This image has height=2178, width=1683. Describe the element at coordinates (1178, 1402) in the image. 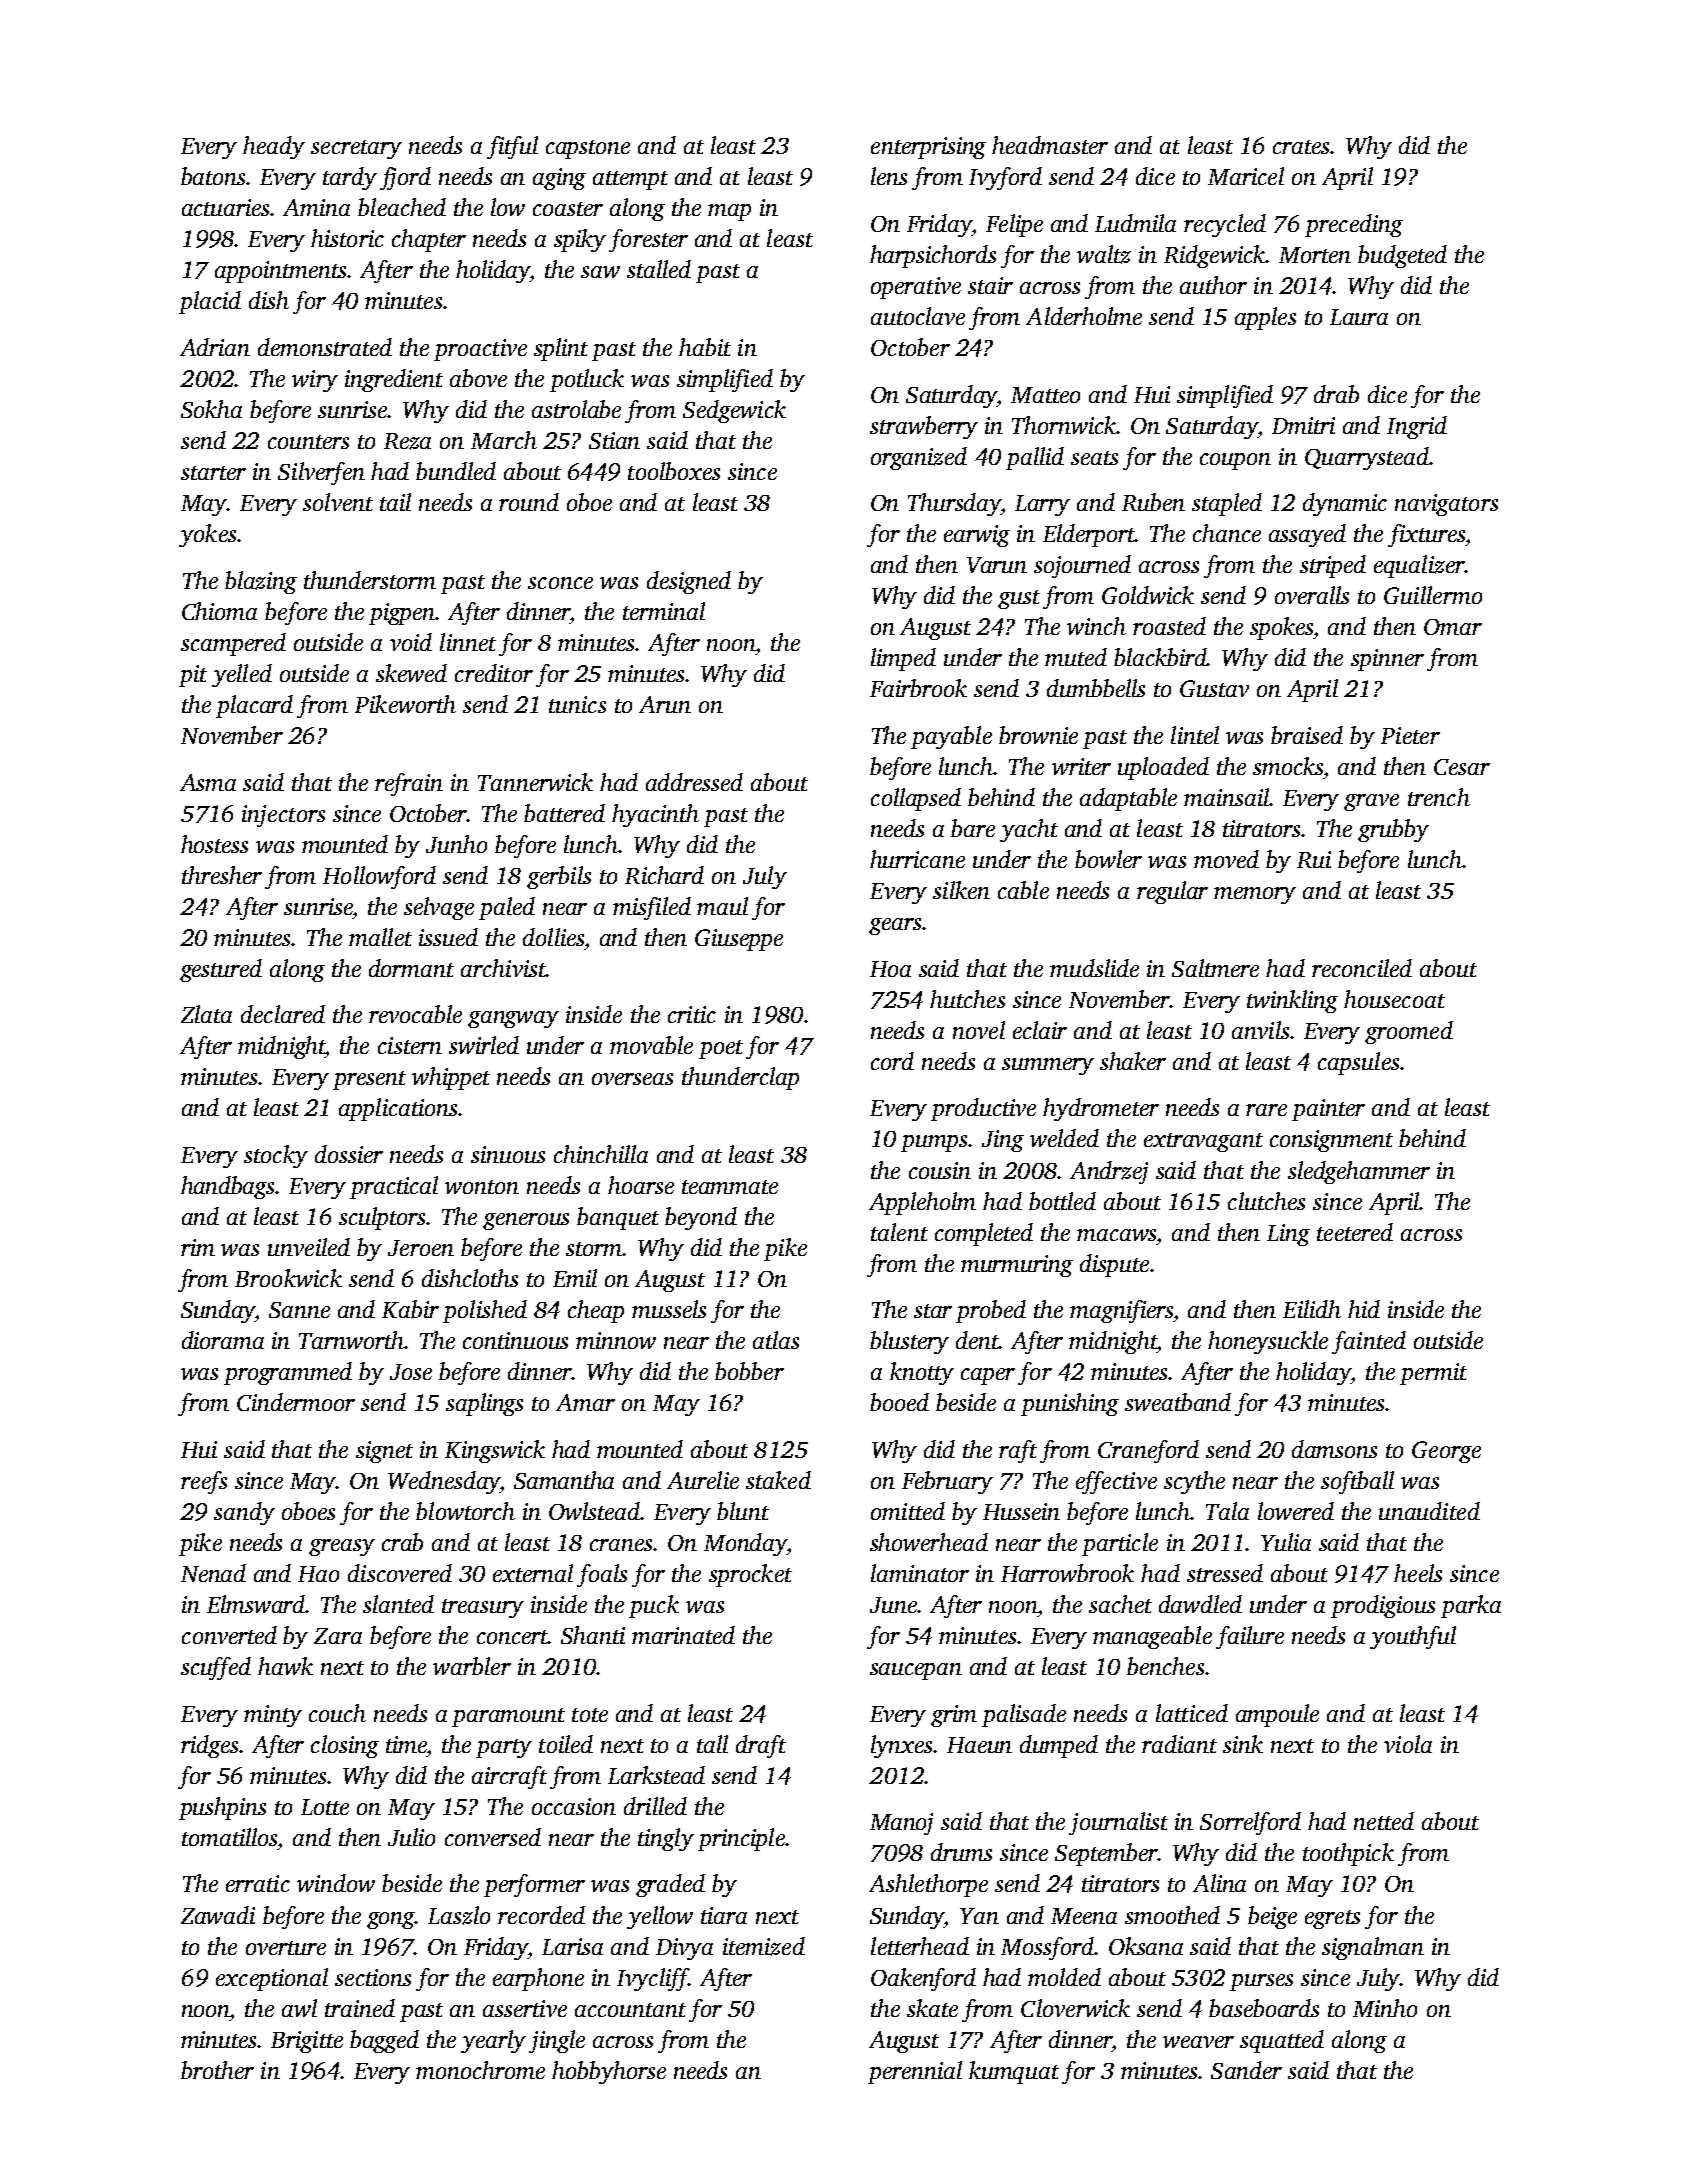

I see `sweatband` at that location.
